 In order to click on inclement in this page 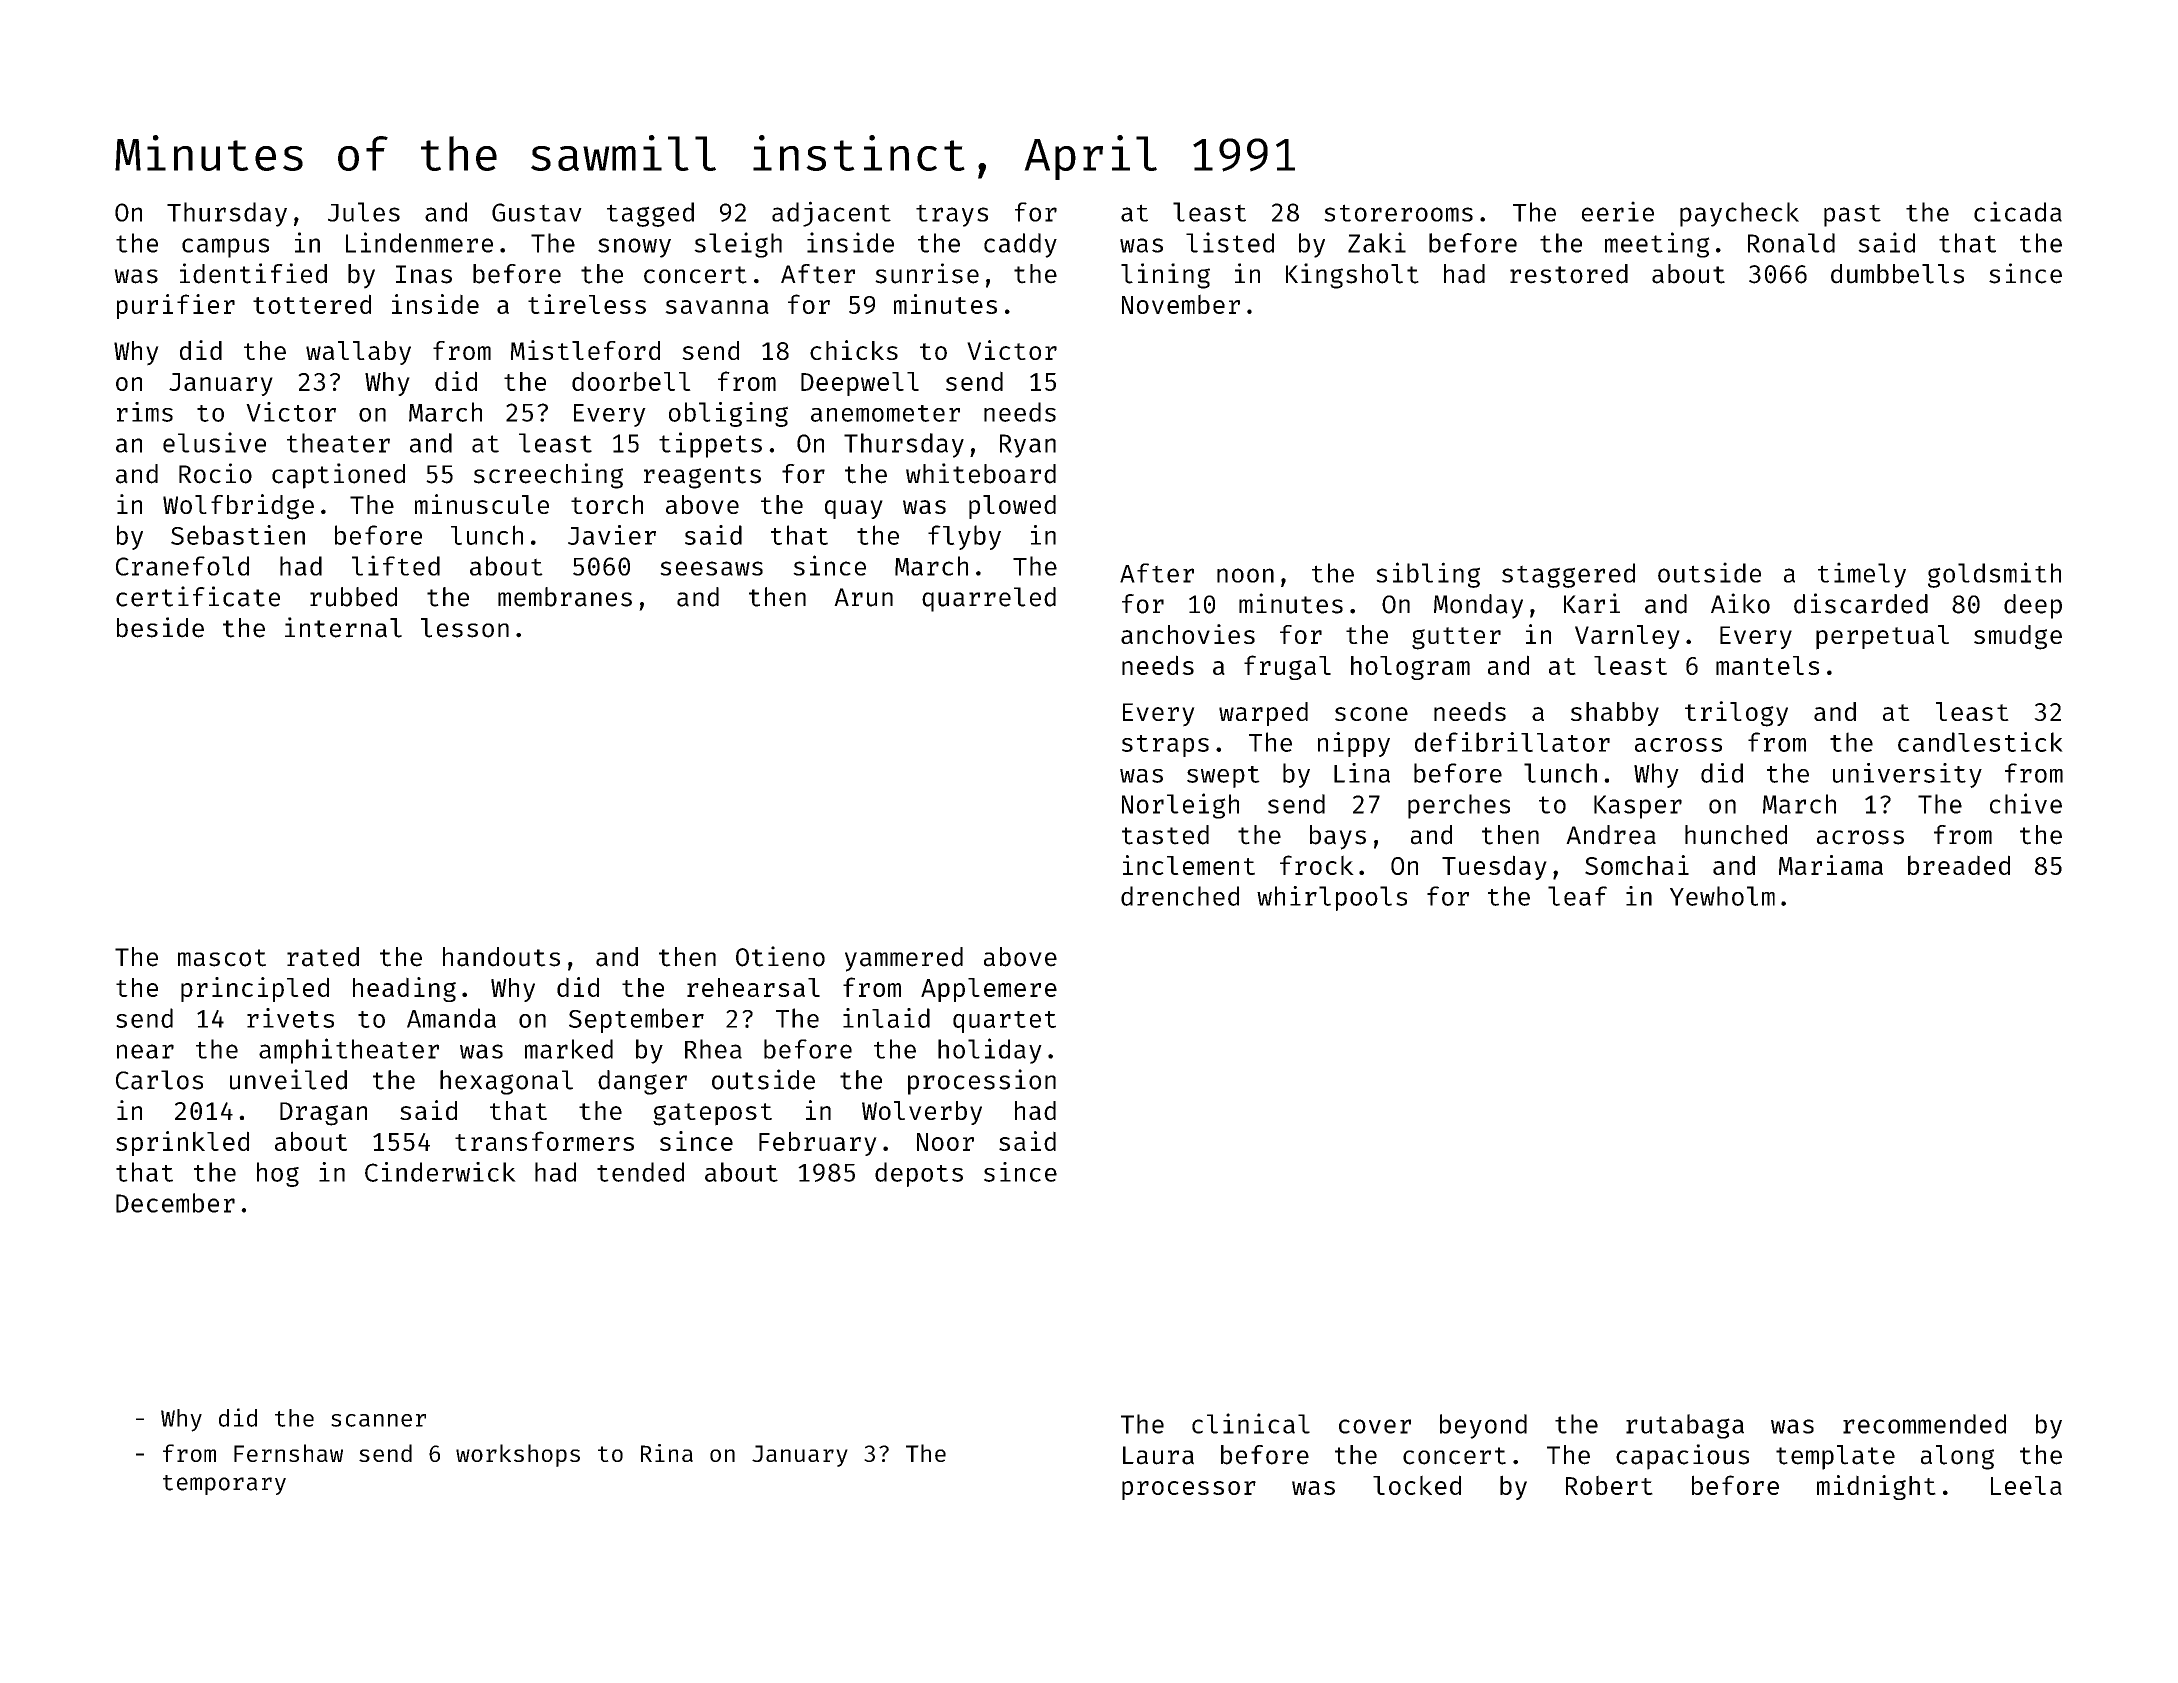, I will do `click(1189, 865)`.
